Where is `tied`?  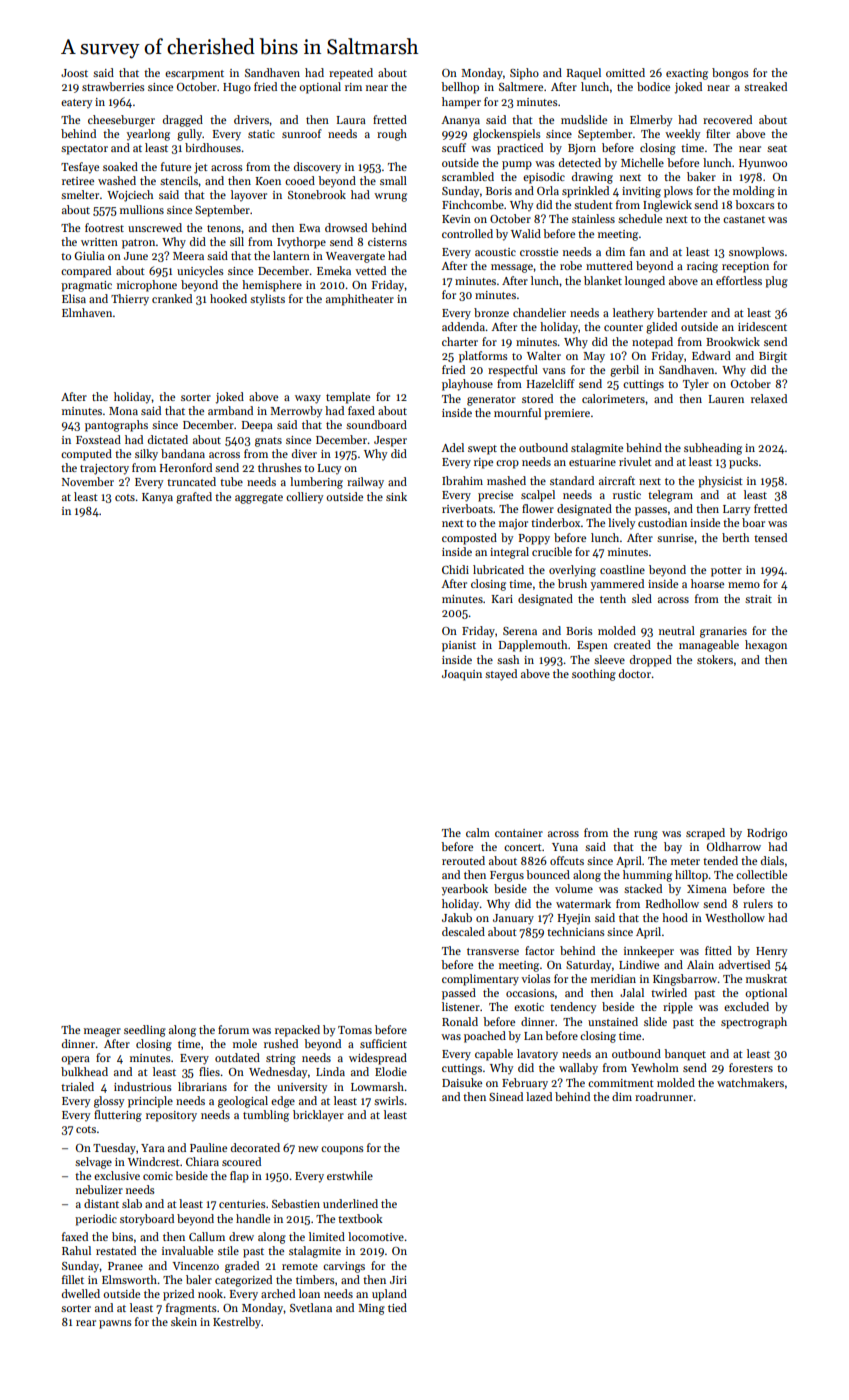
tied is located at coordinates (397, 1307).
